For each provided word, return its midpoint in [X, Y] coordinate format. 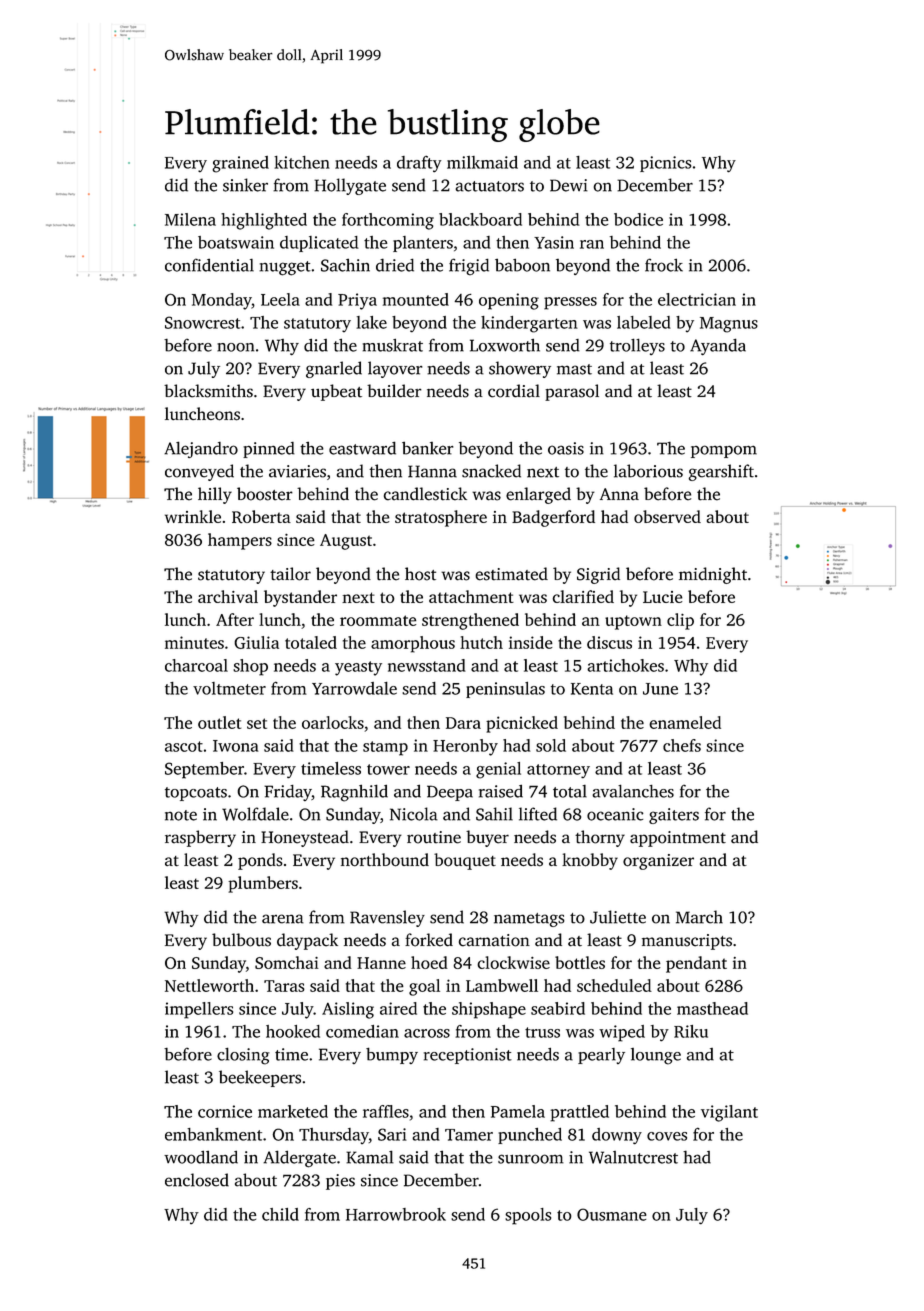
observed [667, 516]
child [280, 1214]
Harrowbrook [396, 1214]
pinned [269, 450]
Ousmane [611, 1214]
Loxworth [505, 345]
